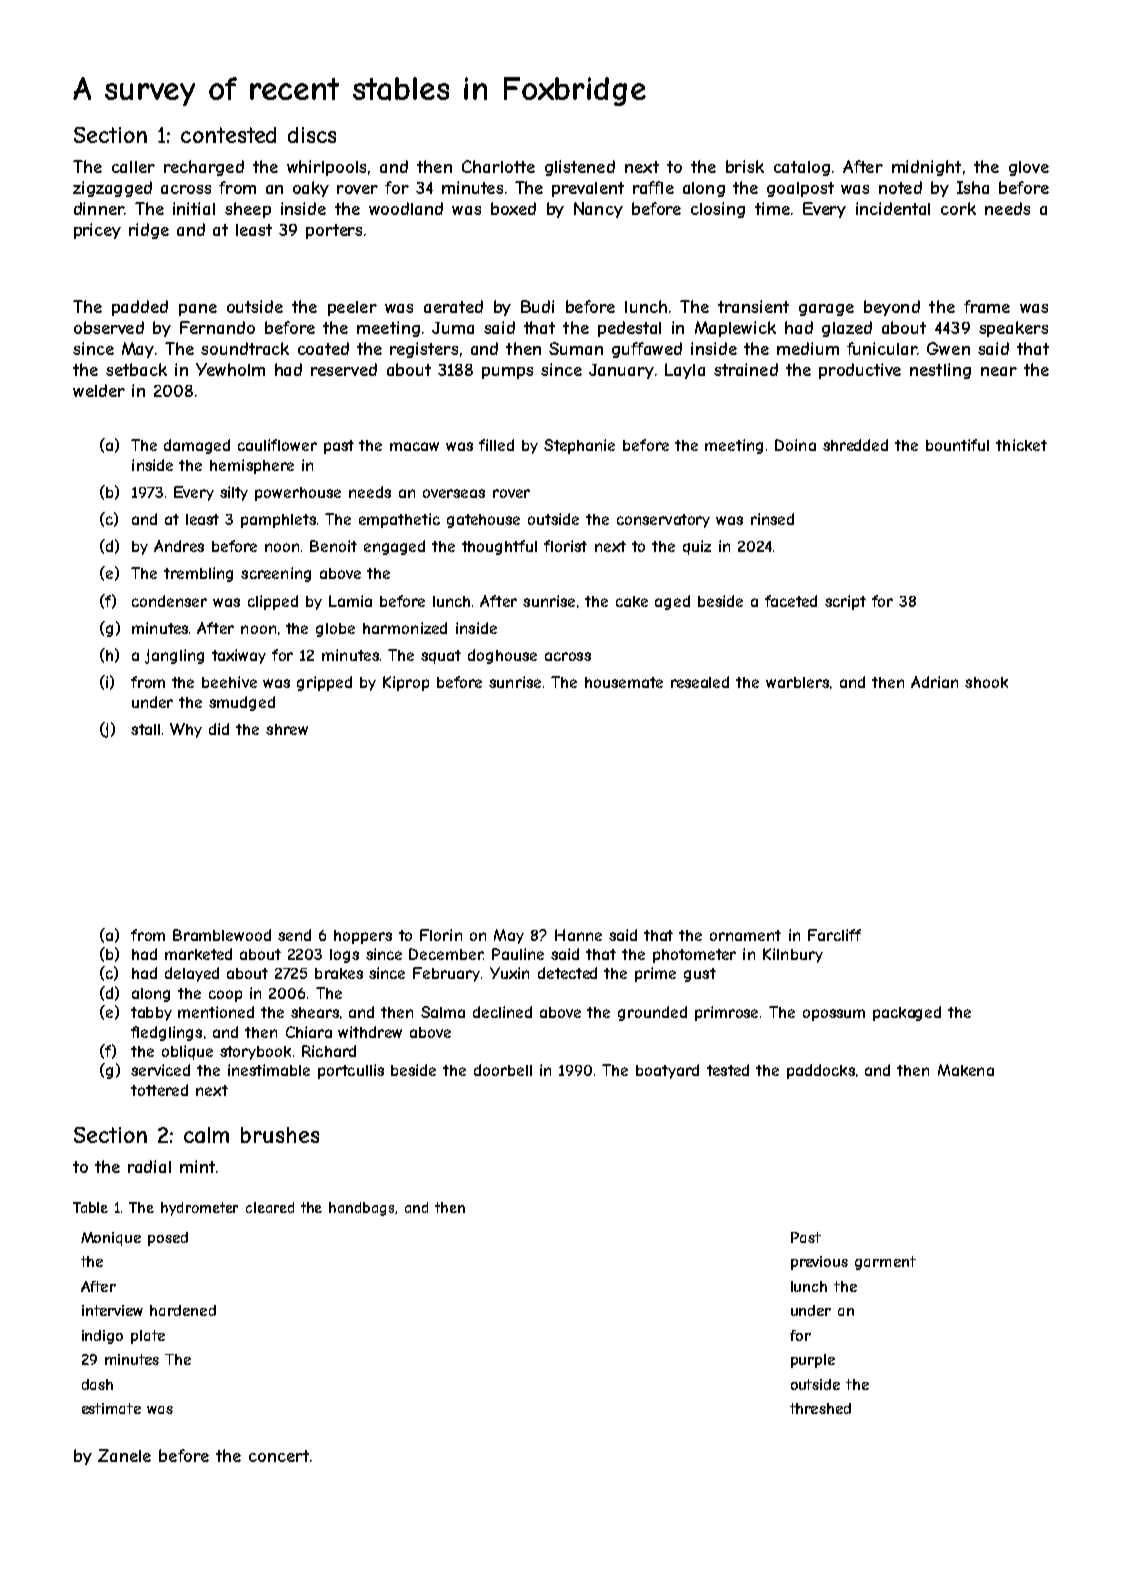 The width and height of the page is (1122, 1587). I want to click on paddocks, so click(821, 1071).
